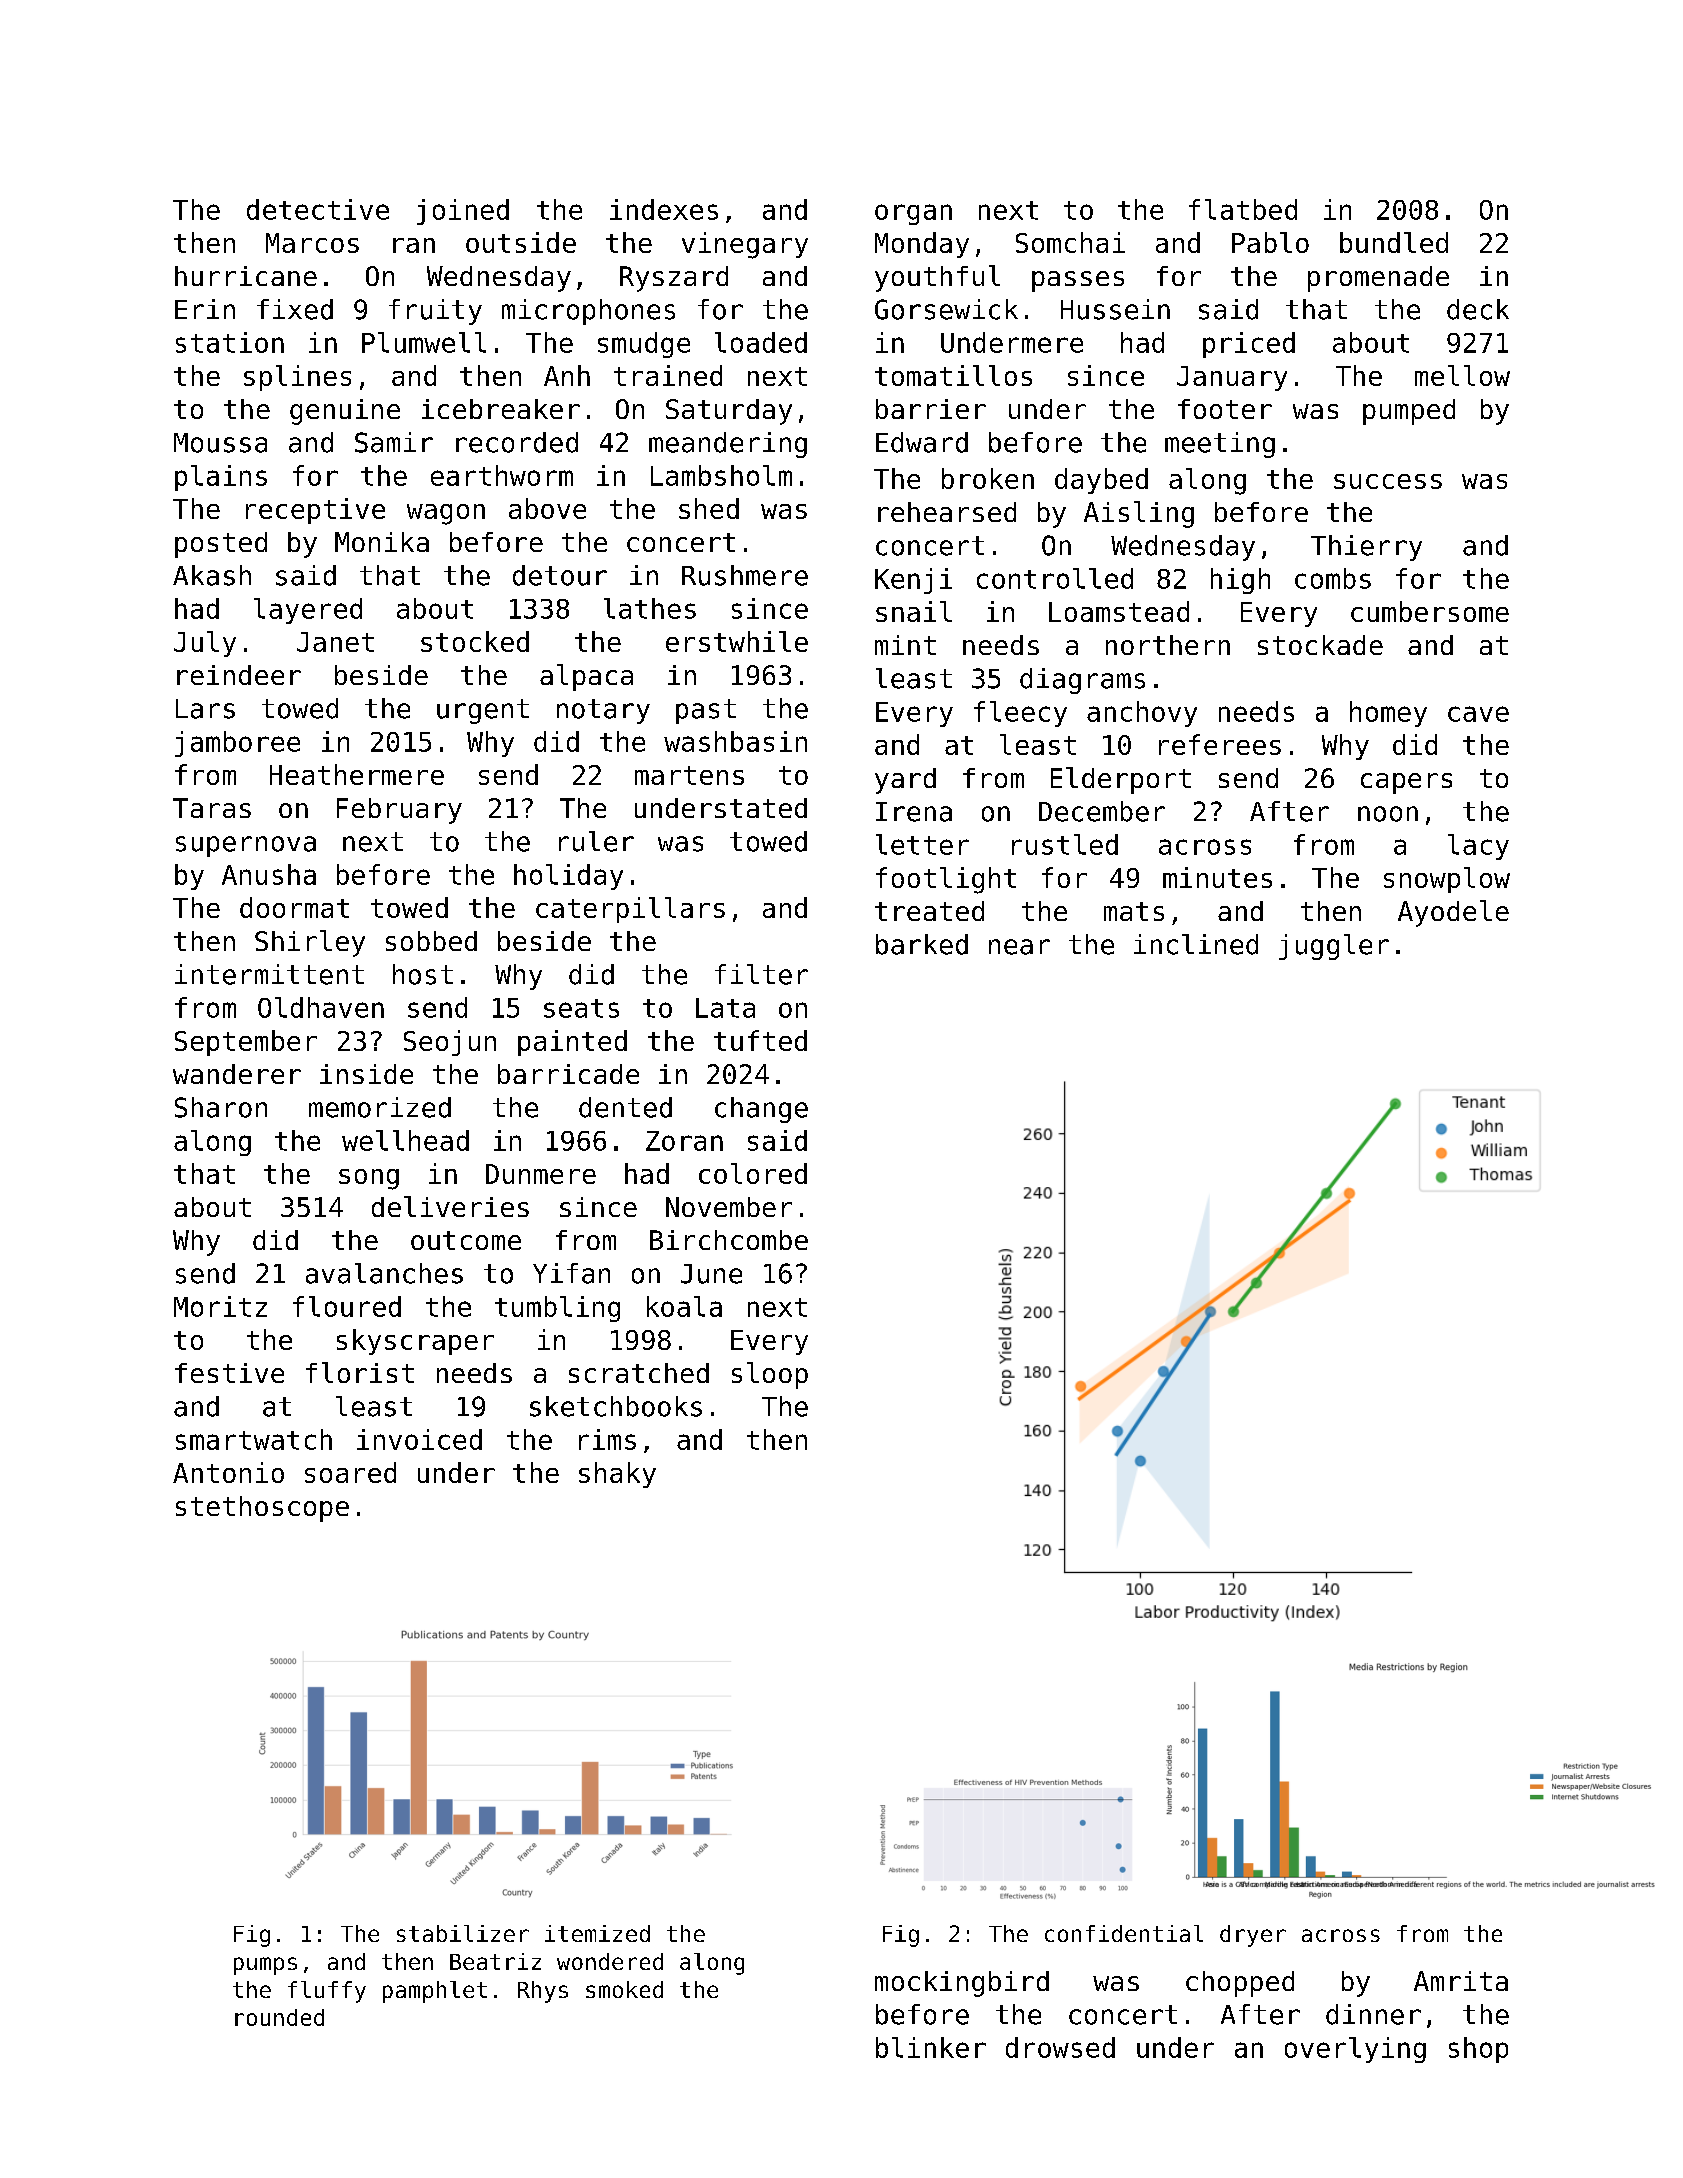  Describe the element at coordinates (1394, 242) in the image. I see `bundled` at that location.
